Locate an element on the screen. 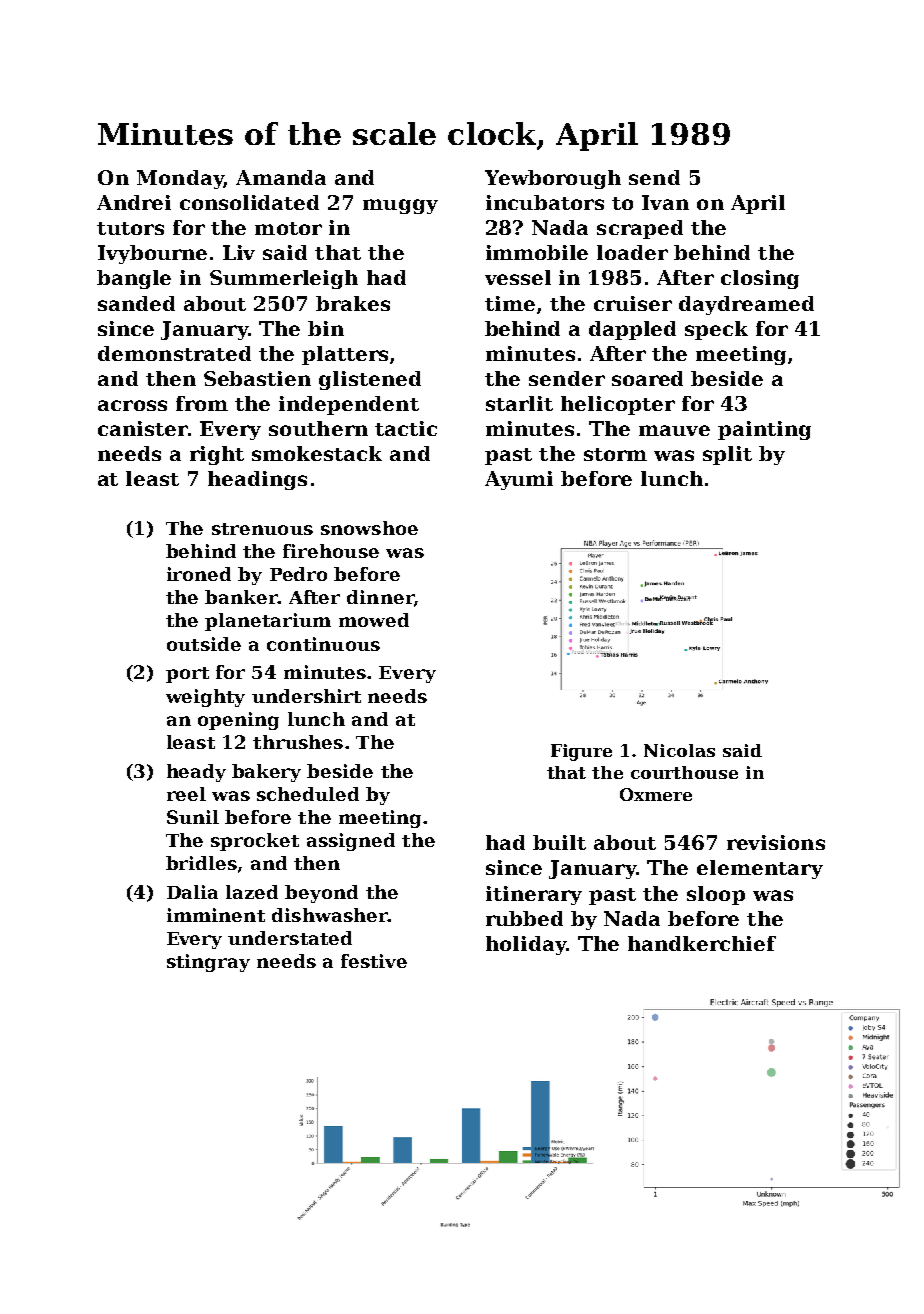 This screenshot has width=924, height=1314. Ayumi is located at coordinates (519, 480).
